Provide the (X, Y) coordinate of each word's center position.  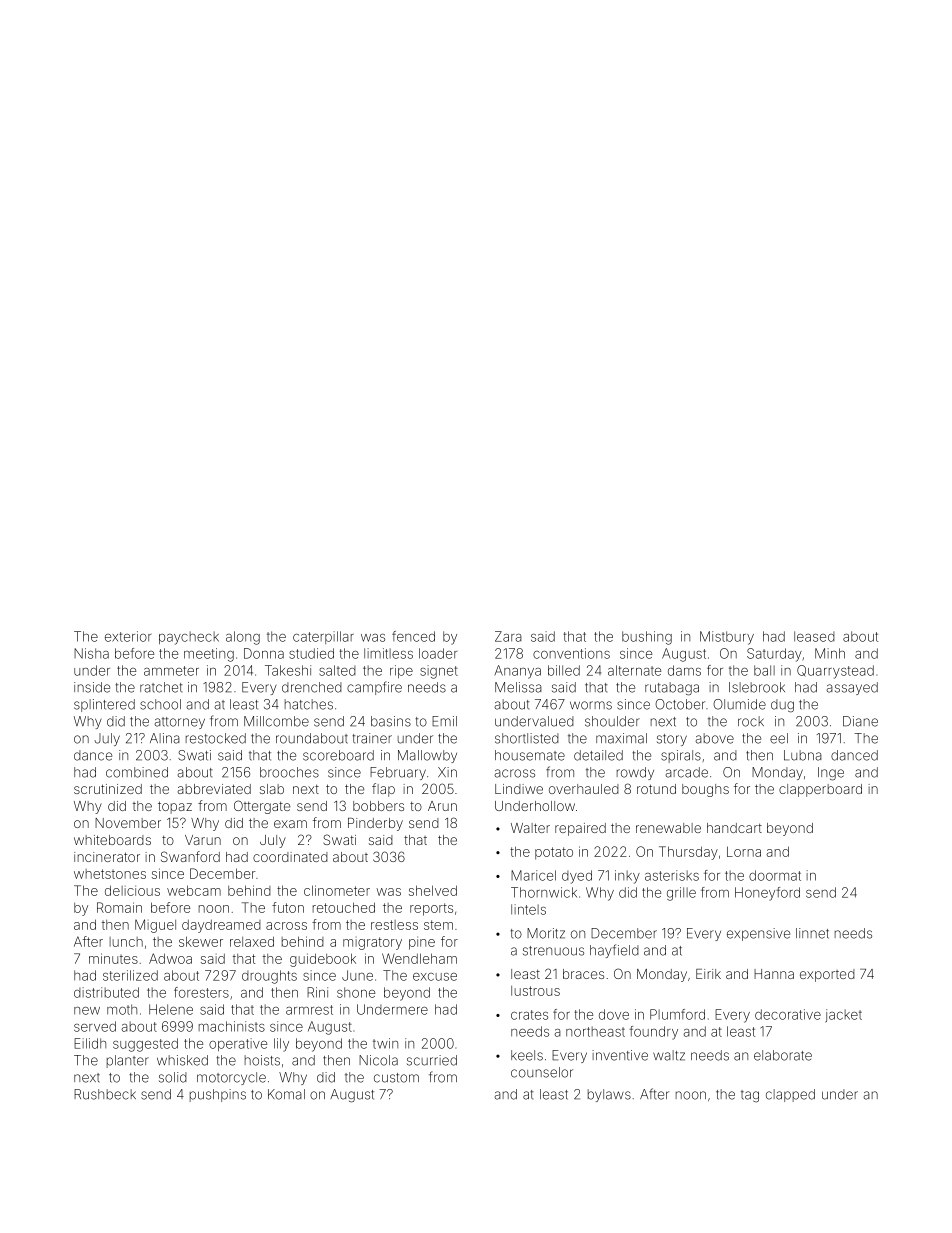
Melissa (518, 687)
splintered (104, 705)
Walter (530, 828)
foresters (201, 992)
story (672, 740)
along (243, 638)
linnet (812, 933)
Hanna (774, 974)
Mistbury (727, 638)
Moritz (546, 933)
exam (290, 824)
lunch (126, 942)
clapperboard (820, 790)
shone (356, 992)
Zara (508, 636)
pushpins (218, 1095)
